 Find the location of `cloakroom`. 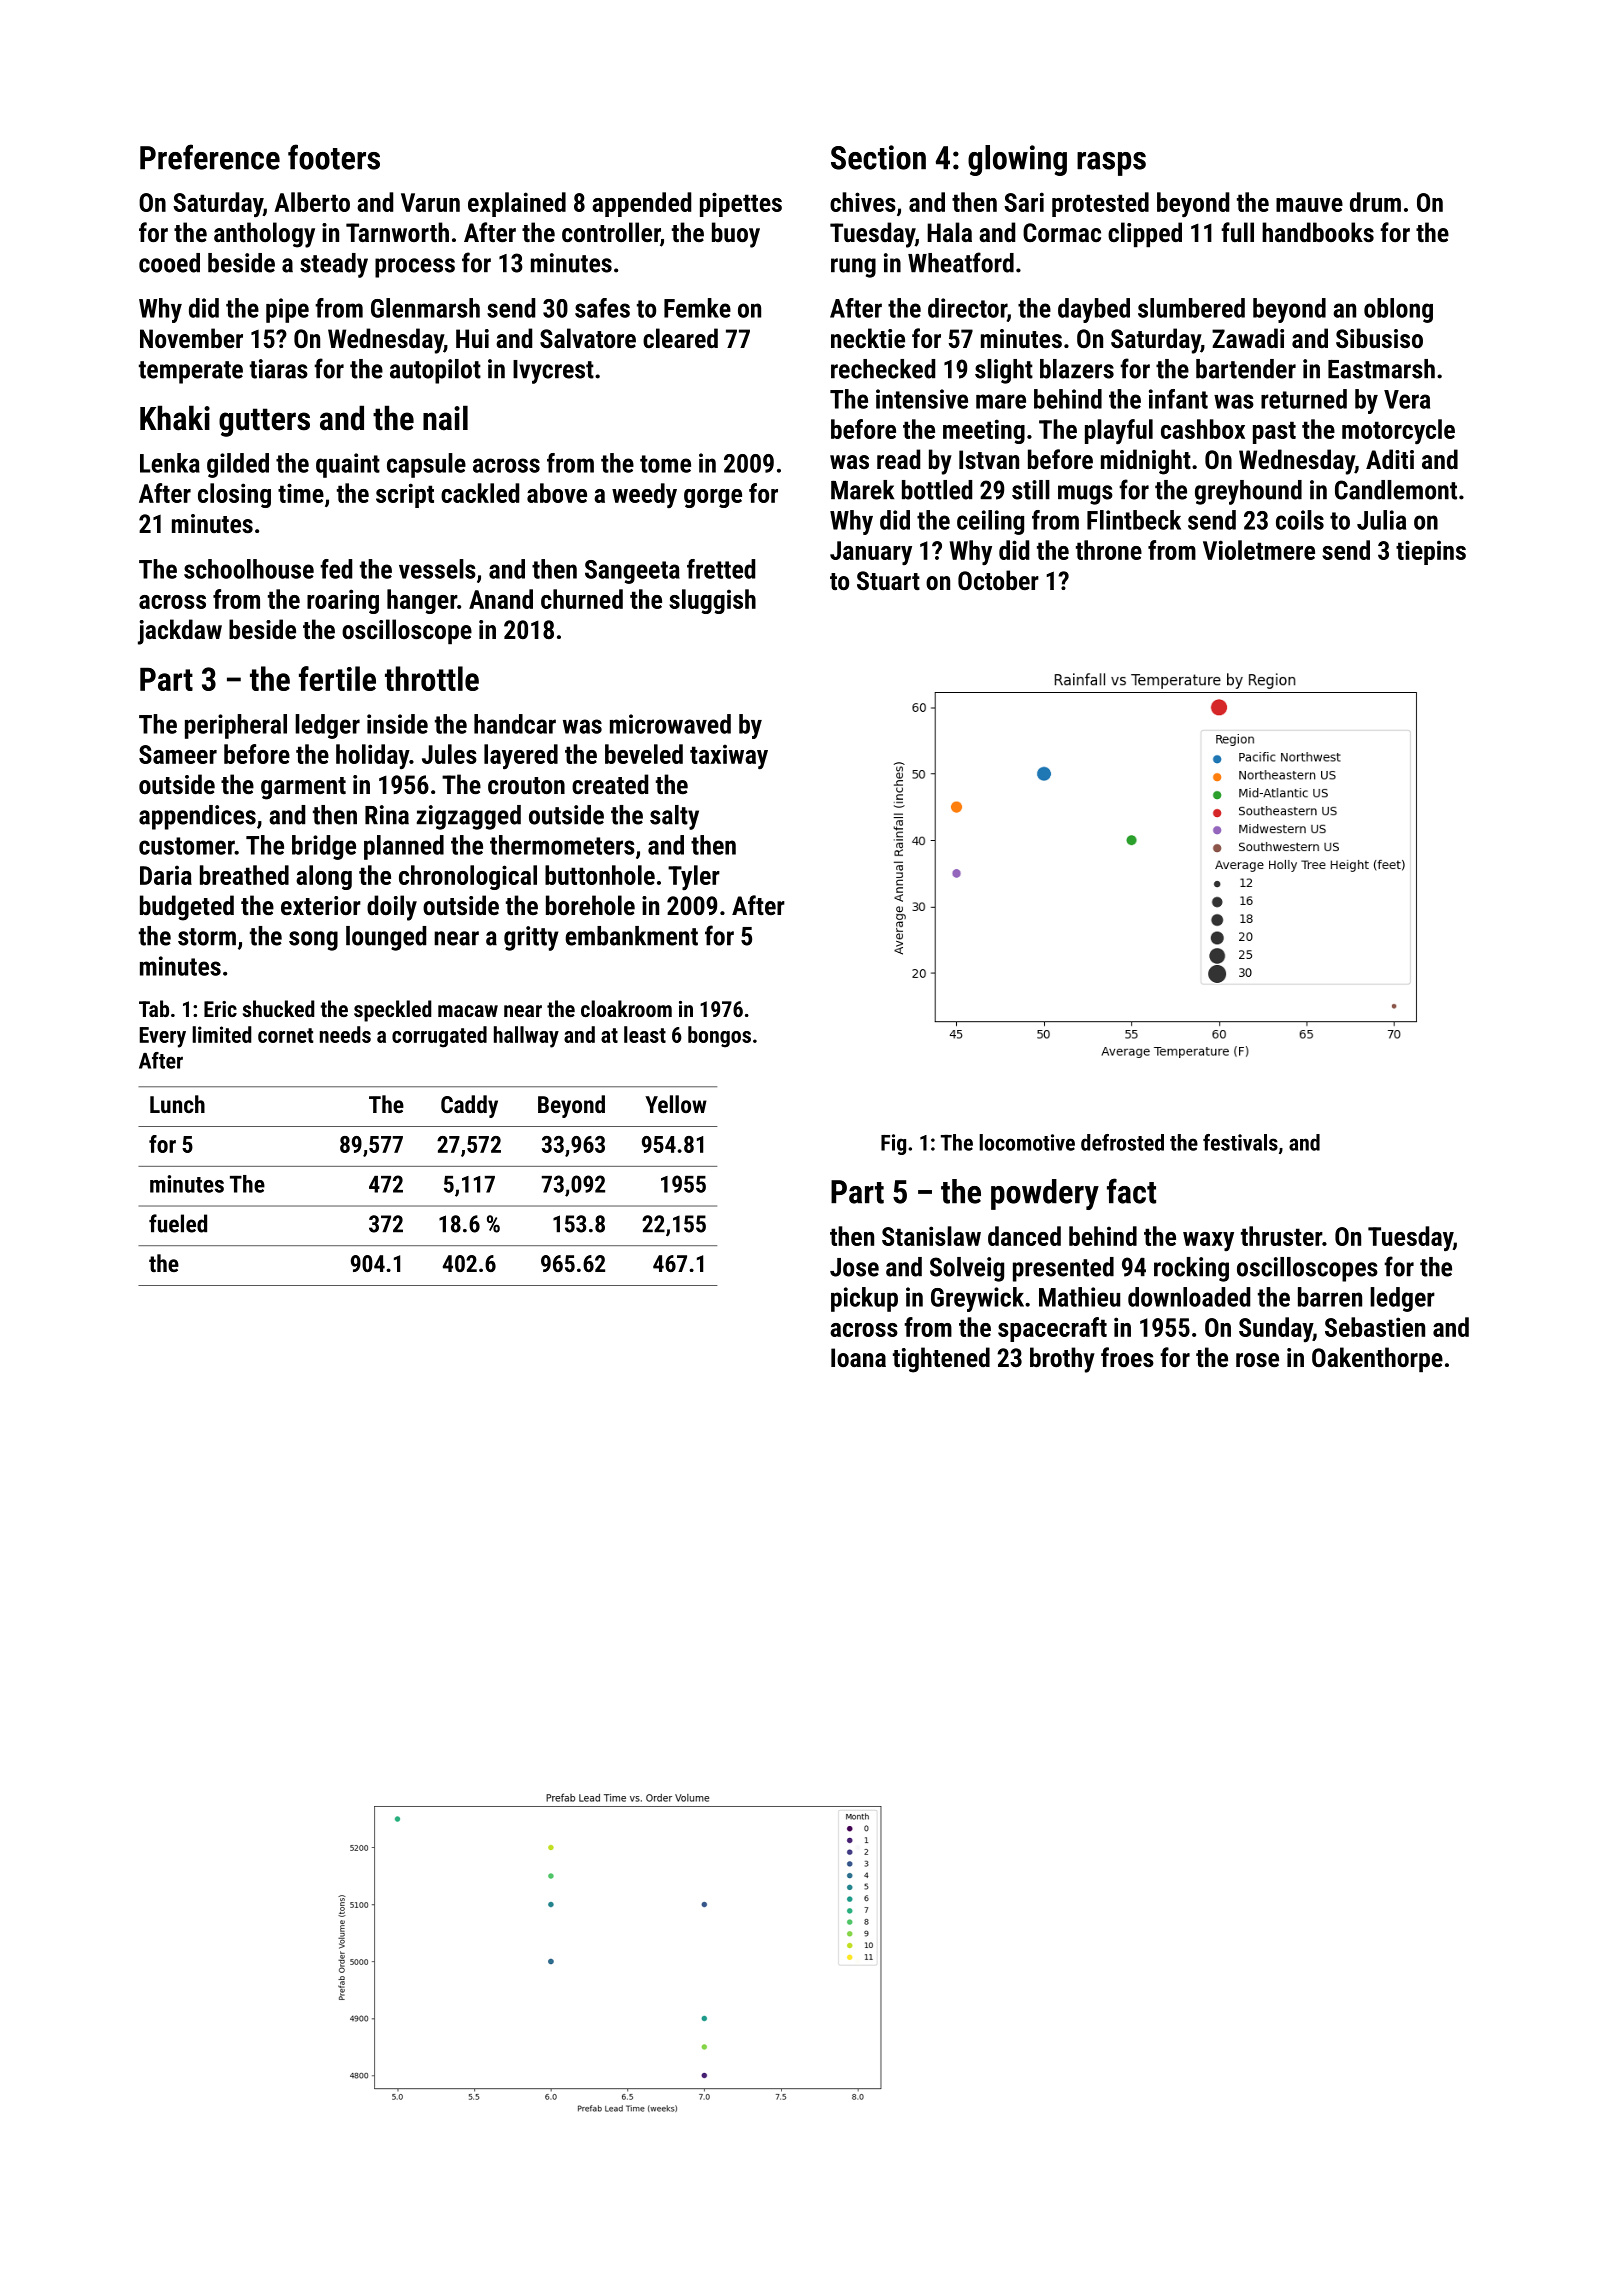

cloakroom is located at coordinates (626, 1008).
